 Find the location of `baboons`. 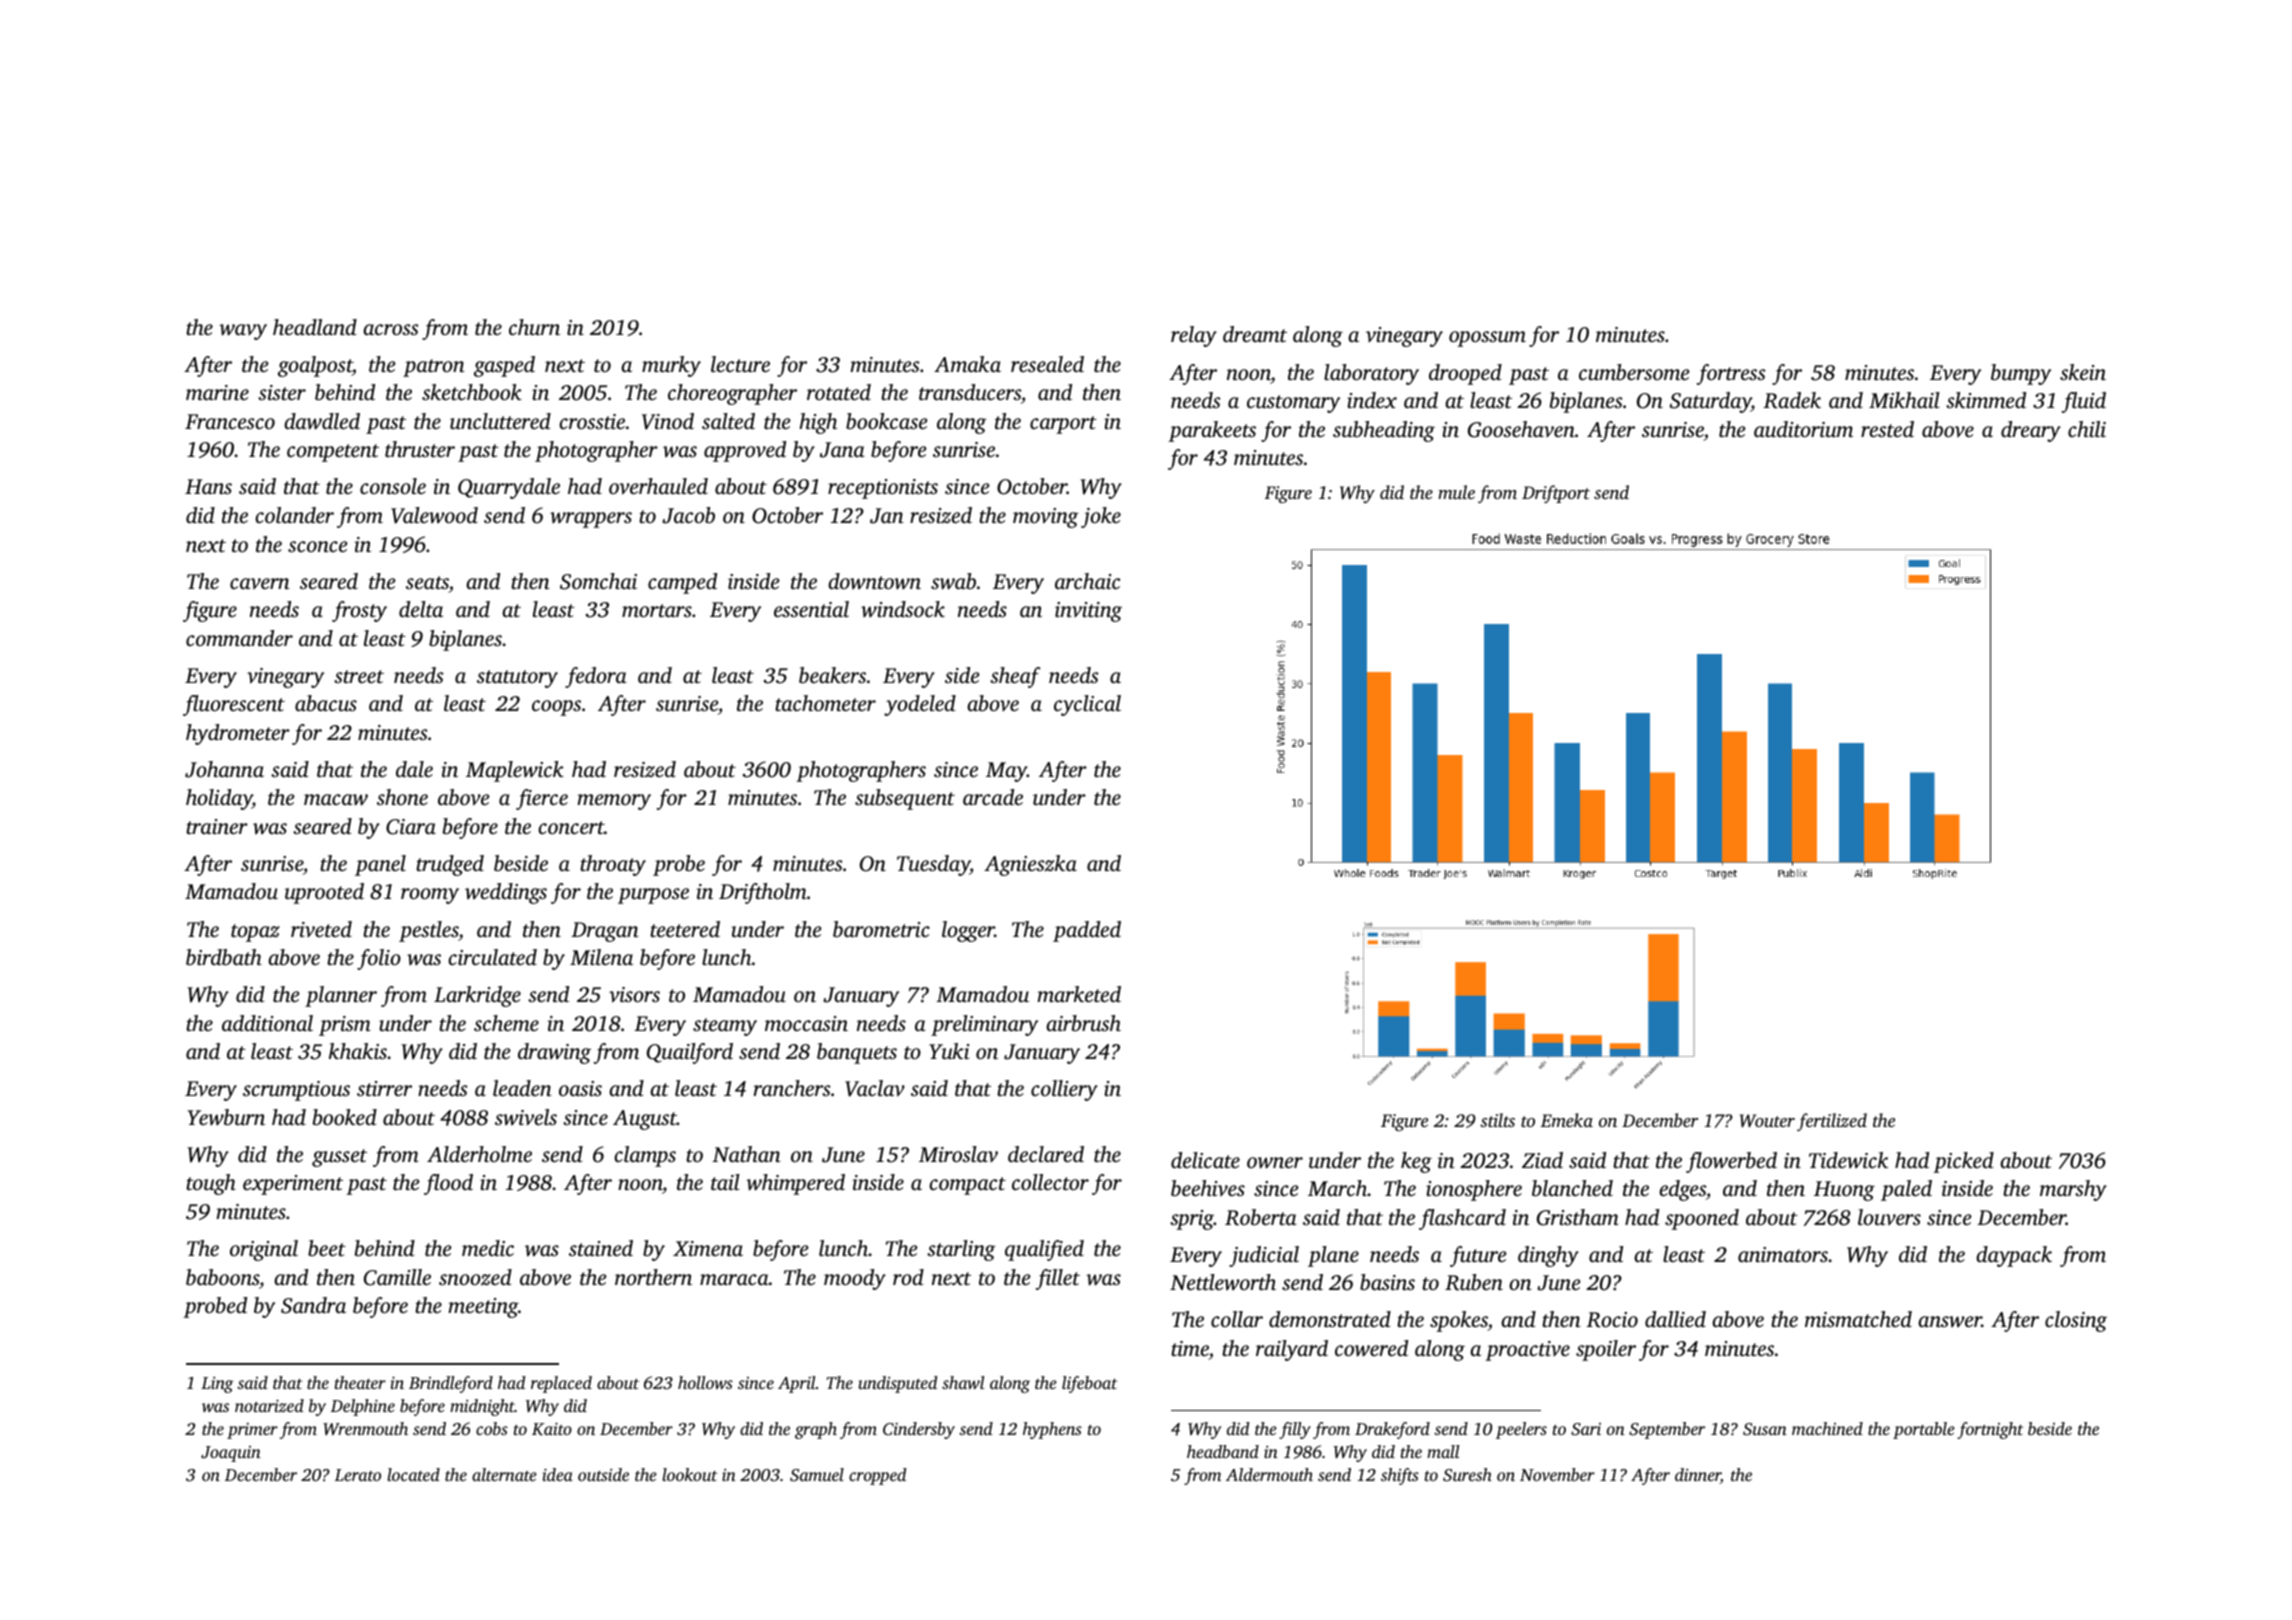

baboons is located at coordinates (222, 1277).
